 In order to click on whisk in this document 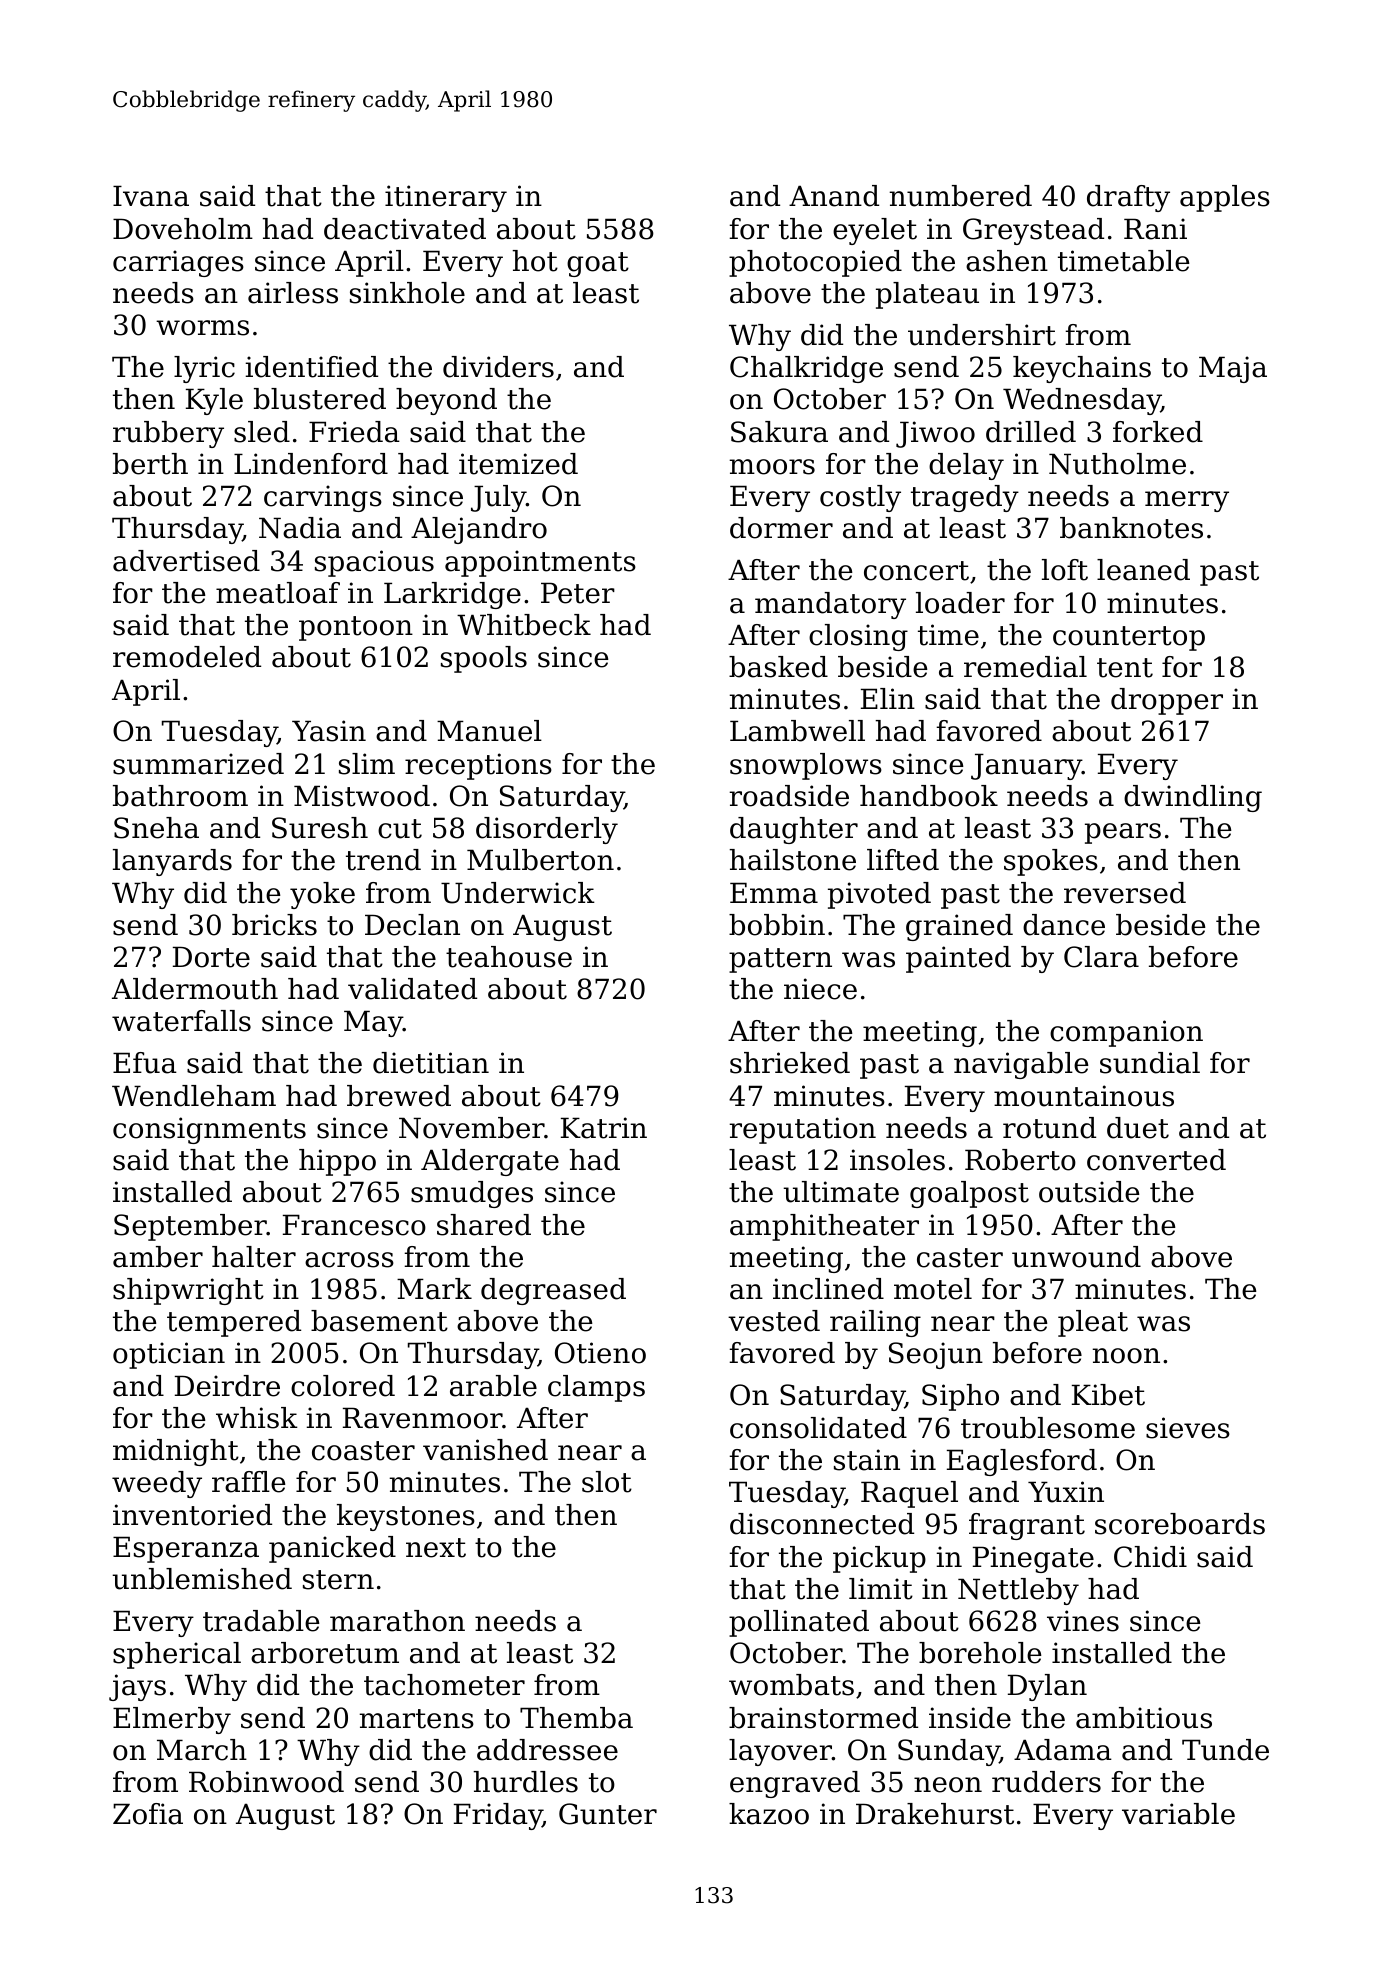, I will do `click(257, 1418)`.
